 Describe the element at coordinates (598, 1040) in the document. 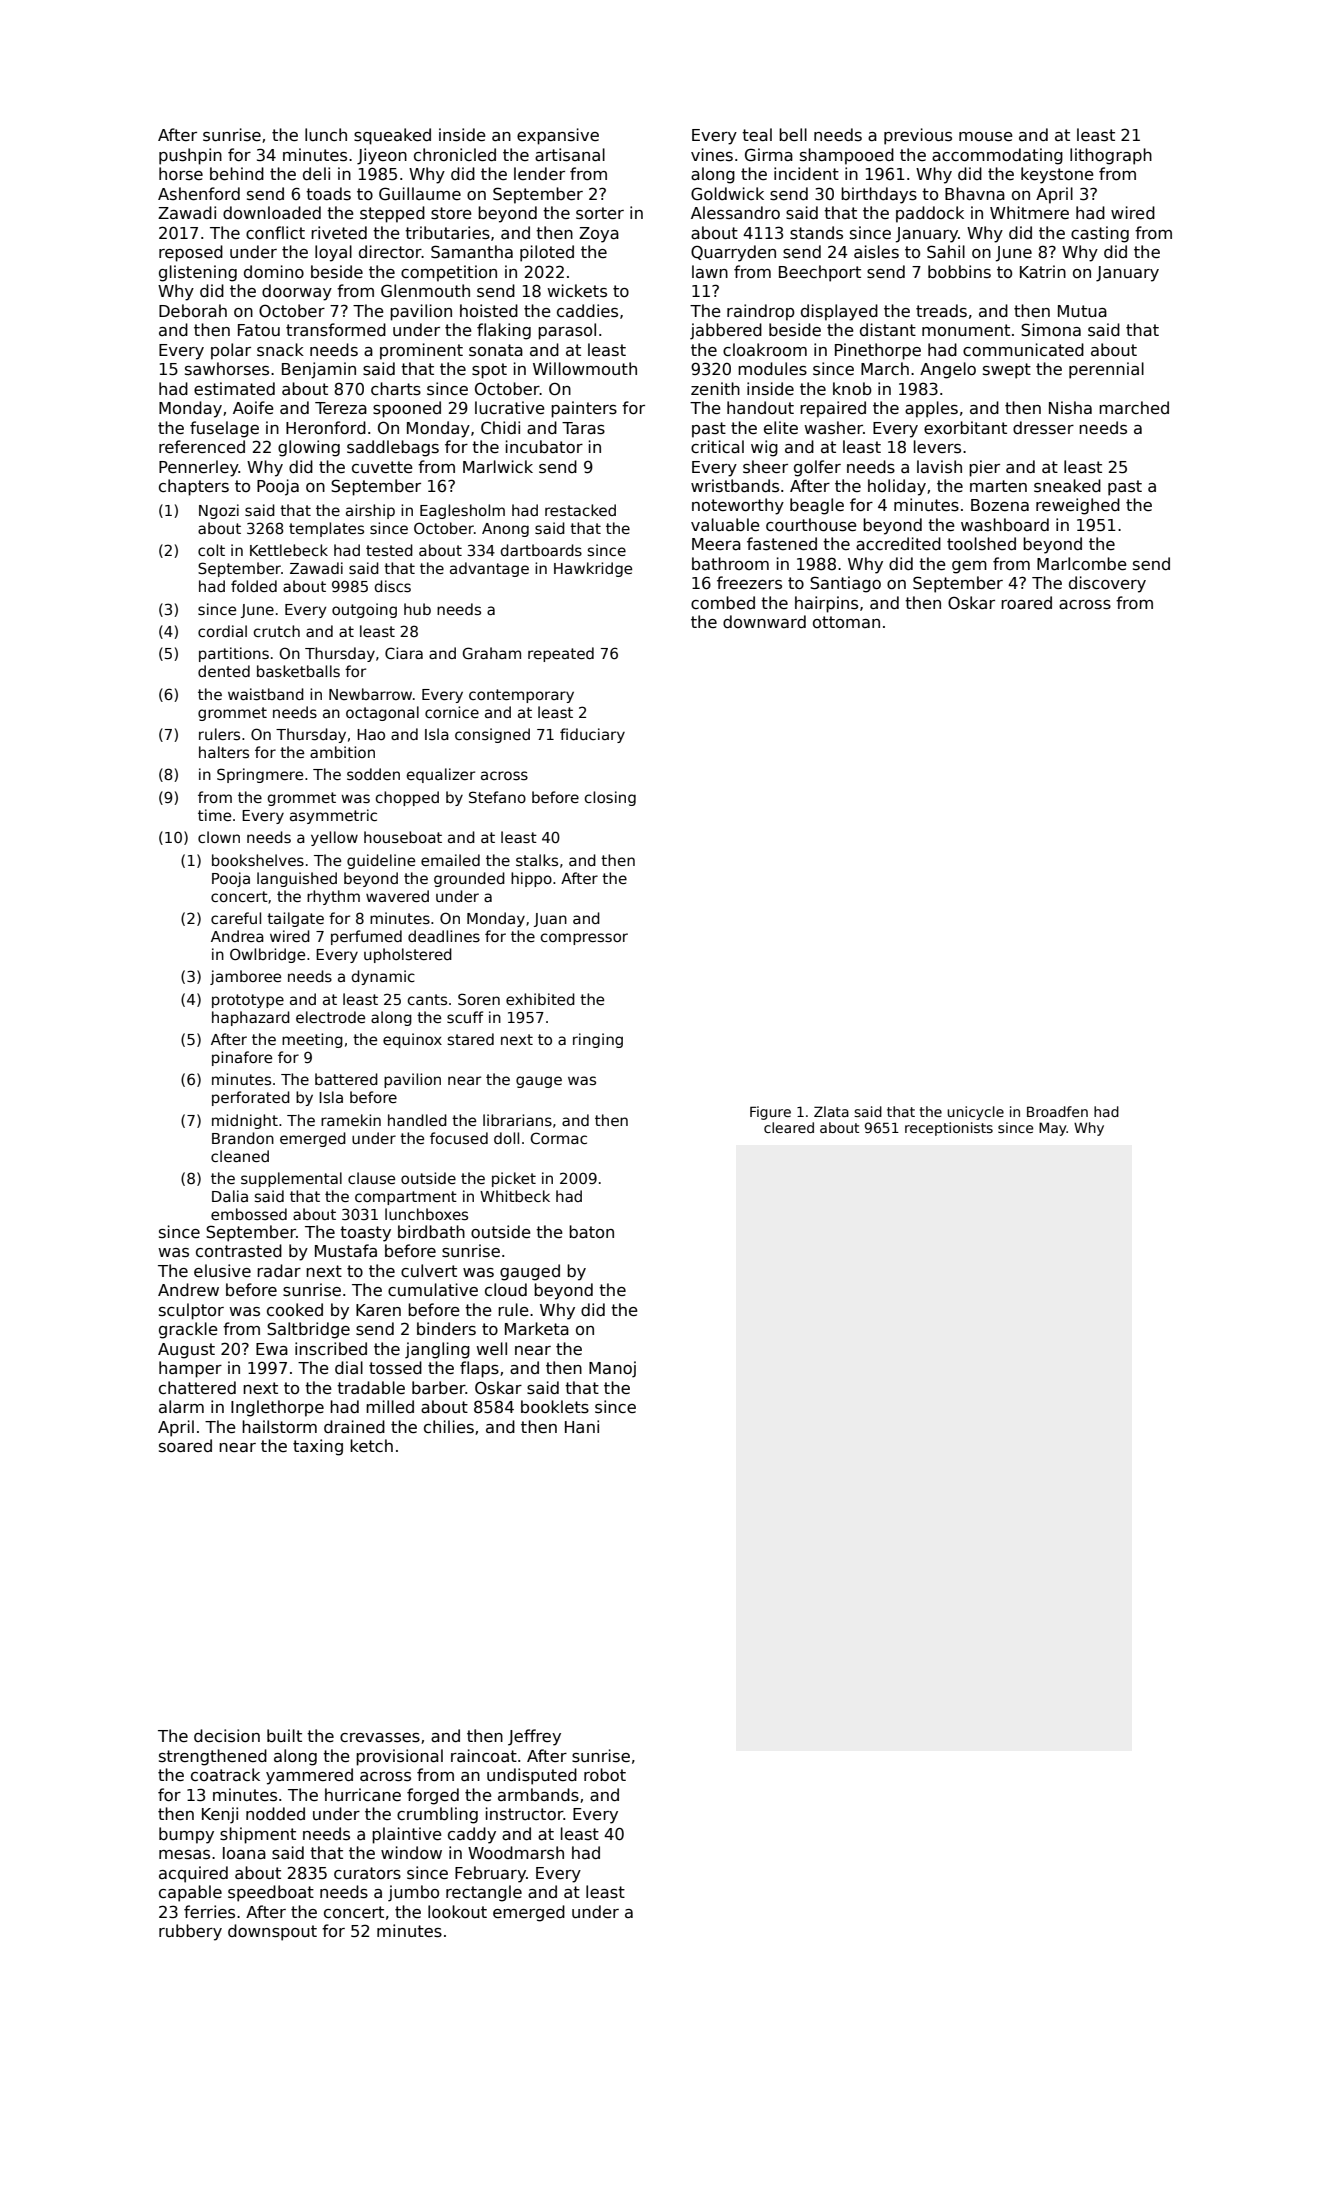

I see `ringing` at that location.
